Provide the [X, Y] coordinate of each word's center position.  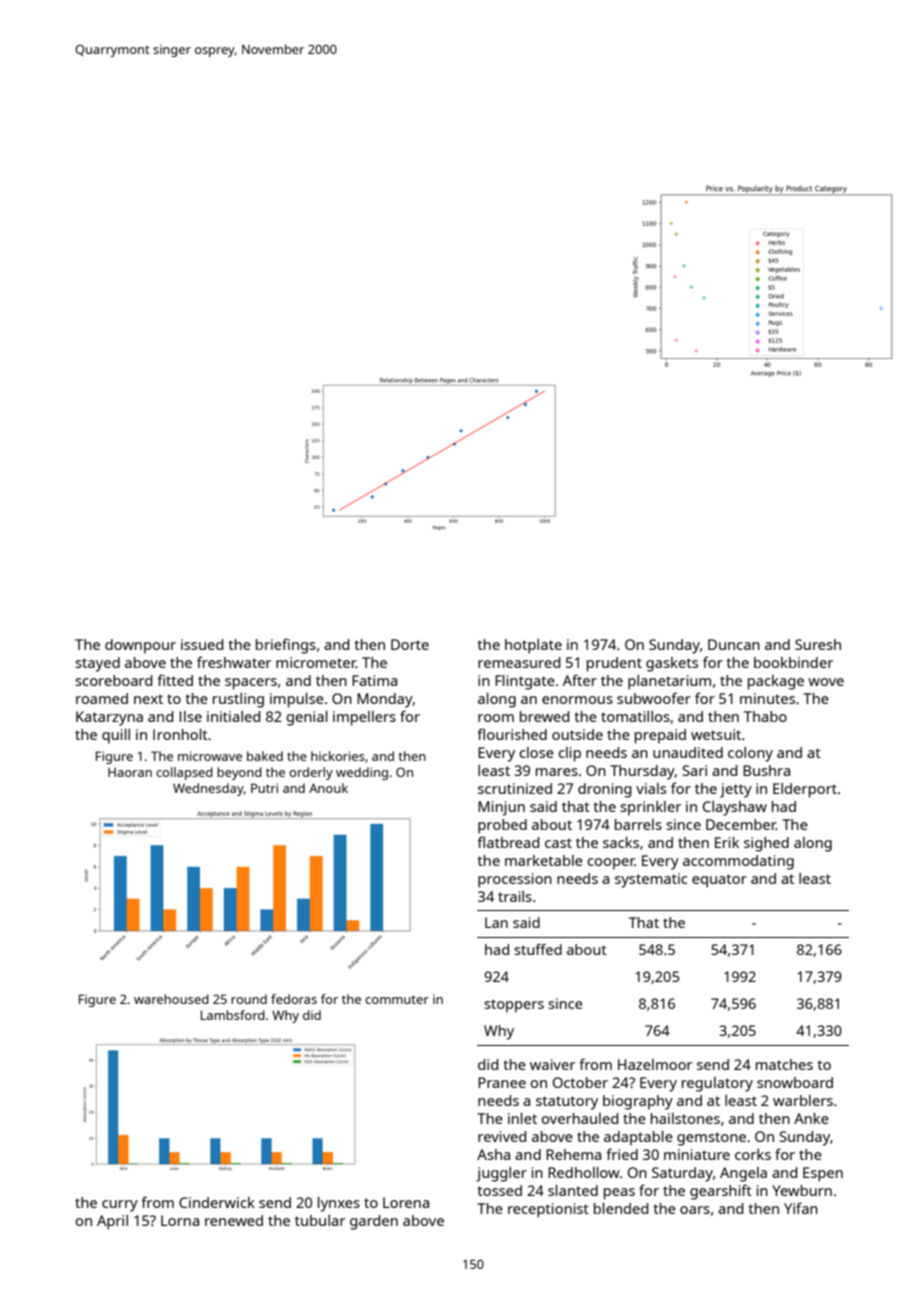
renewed [234, 1220]
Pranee [502, 1082]
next [148, 699]
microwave [210, 756]
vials [651, 788]
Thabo [765, 716]
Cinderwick [217, 1202]
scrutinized [515, 788]
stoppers [514, 1006]
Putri [264, 788]
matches [784, 1064]
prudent [614, 664]
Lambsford [233, 1015]
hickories [338, 756]
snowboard [795, 1082]
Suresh [818, 644]
